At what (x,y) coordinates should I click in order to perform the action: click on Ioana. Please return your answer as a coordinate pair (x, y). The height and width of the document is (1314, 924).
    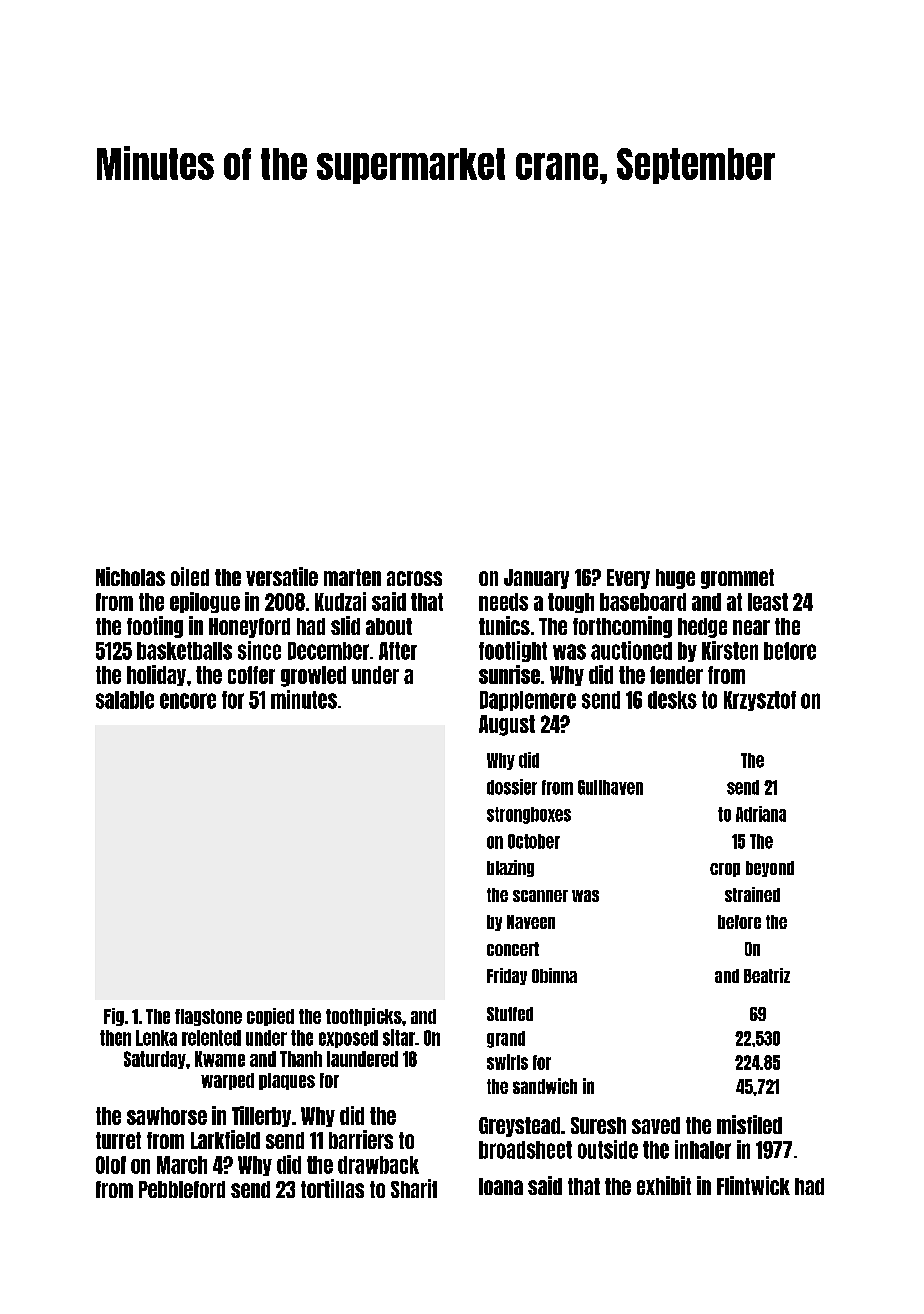
    Looking at the image, I should click on (501, 1186).
